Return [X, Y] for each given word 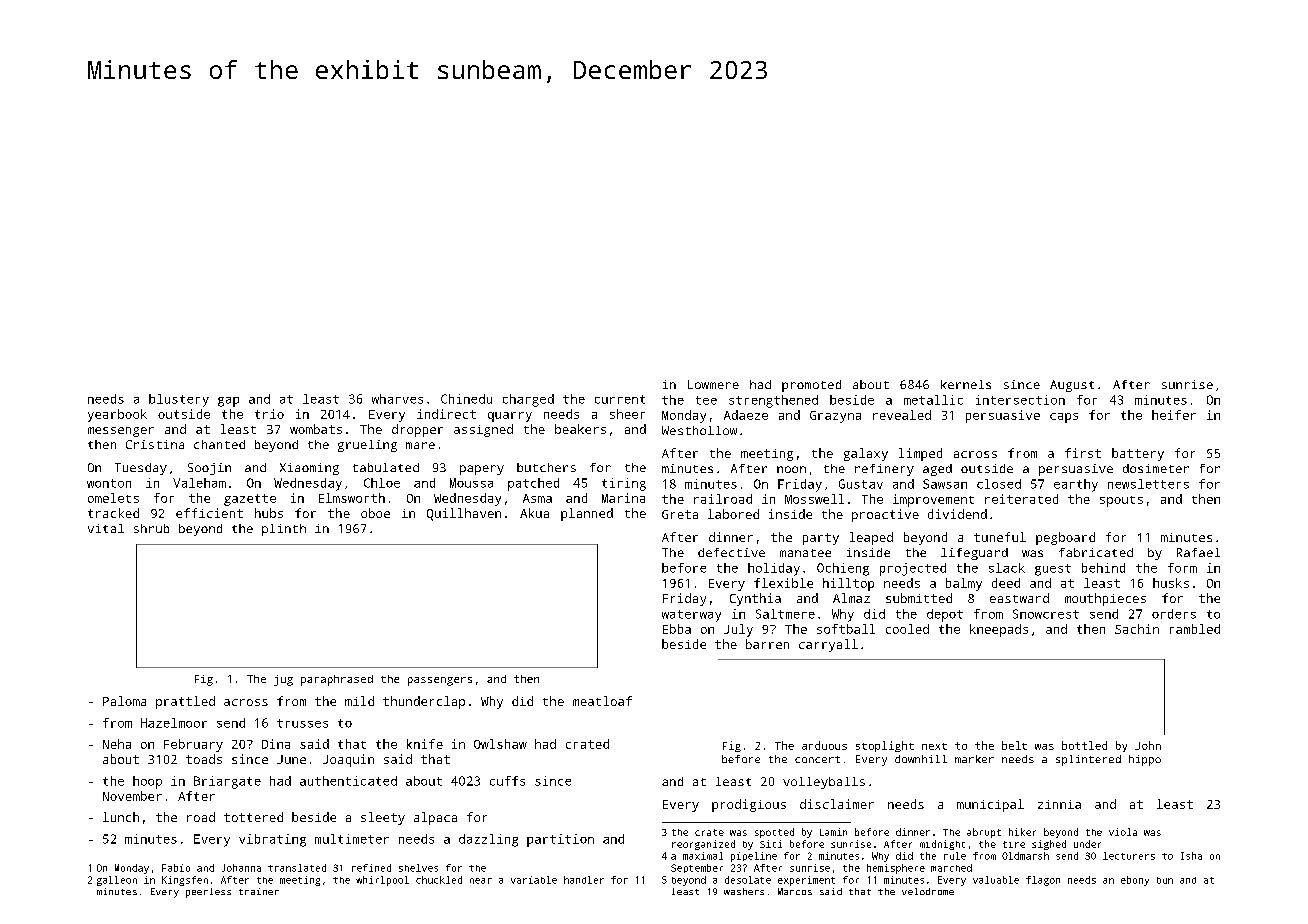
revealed [902, 415]
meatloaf [602, 701]
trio [269, 414]
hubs [269, 513]
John [1148, 745]
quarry [510, 417]
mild [359, 701]
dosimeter [1156, 468]
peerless [208, 893]
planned [587, 514]
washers [744, 891]
